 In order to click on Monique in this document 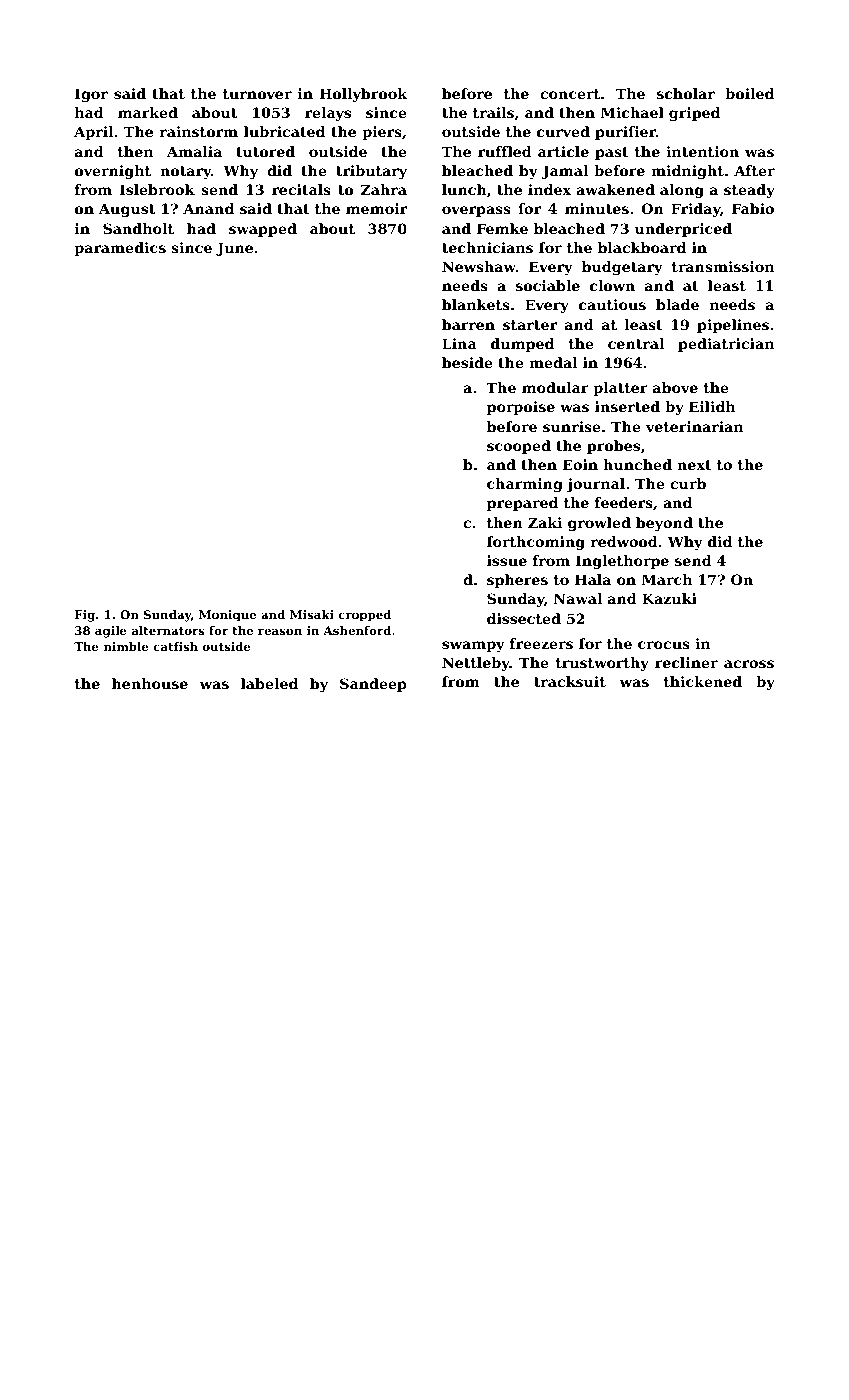, I will do `click(227, 616)`.
